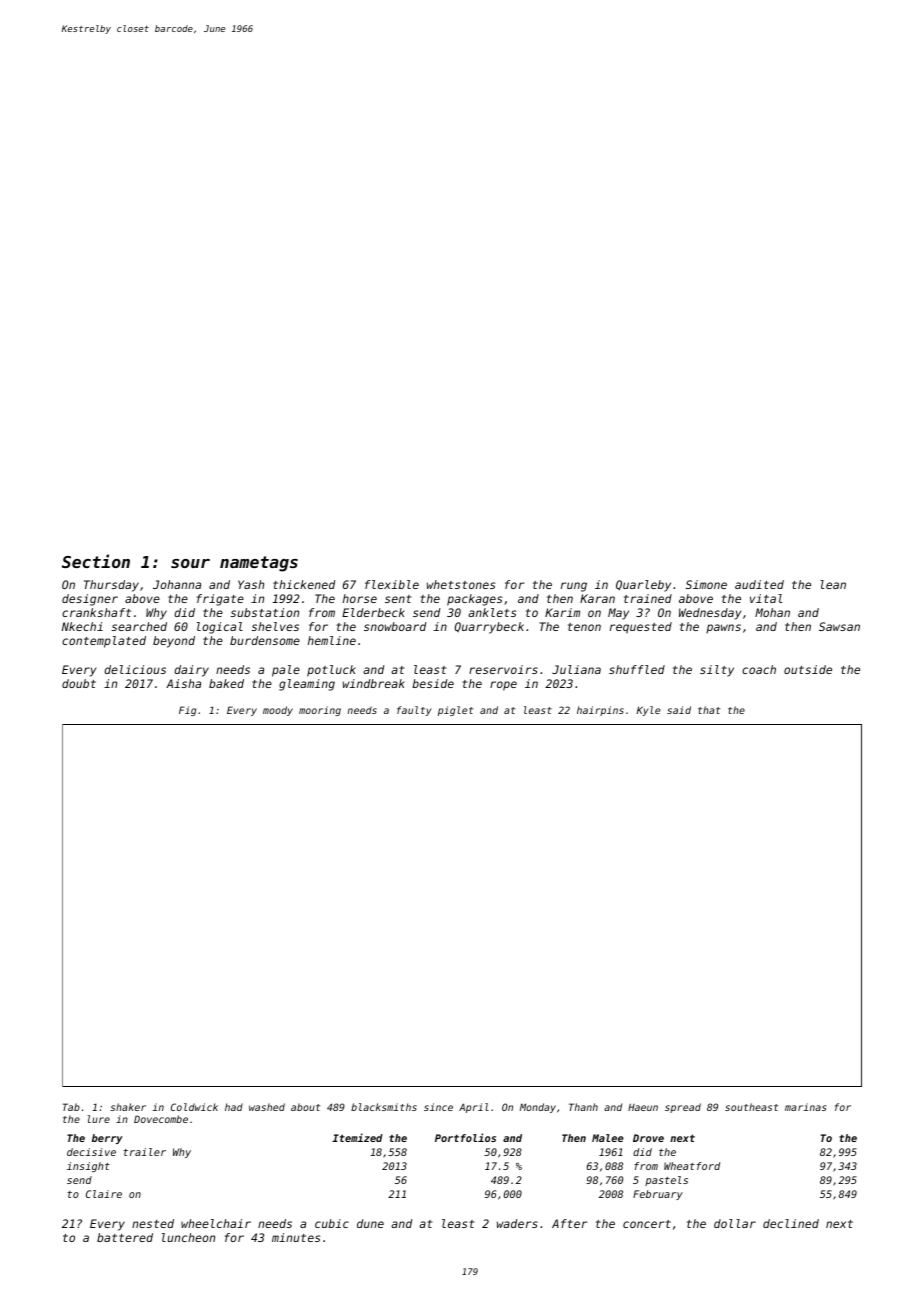 The height and width of the document is (1308, 924). I want to click on that, so click(709, 710).
